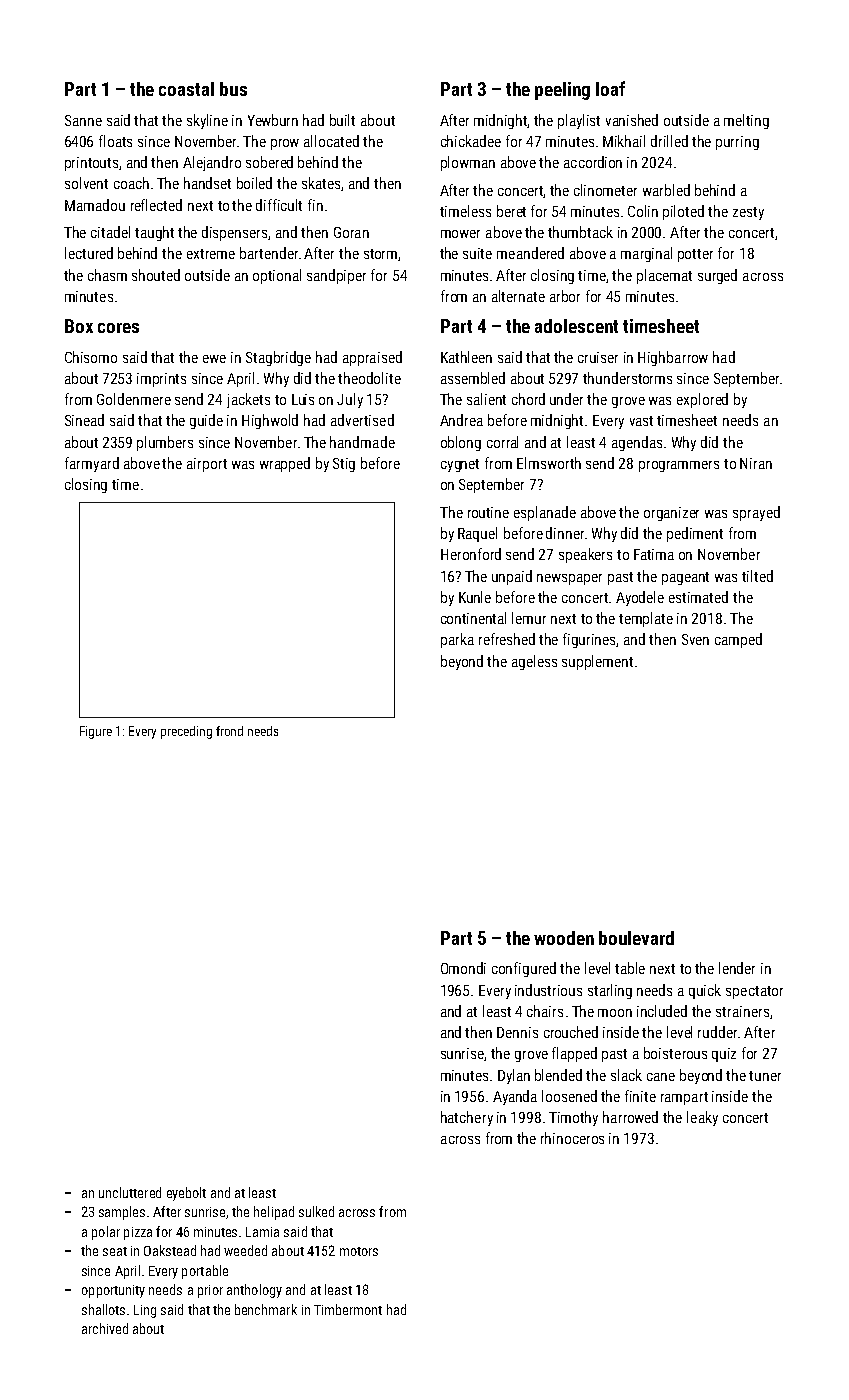  I want to click on melting, so click(746, 121).
